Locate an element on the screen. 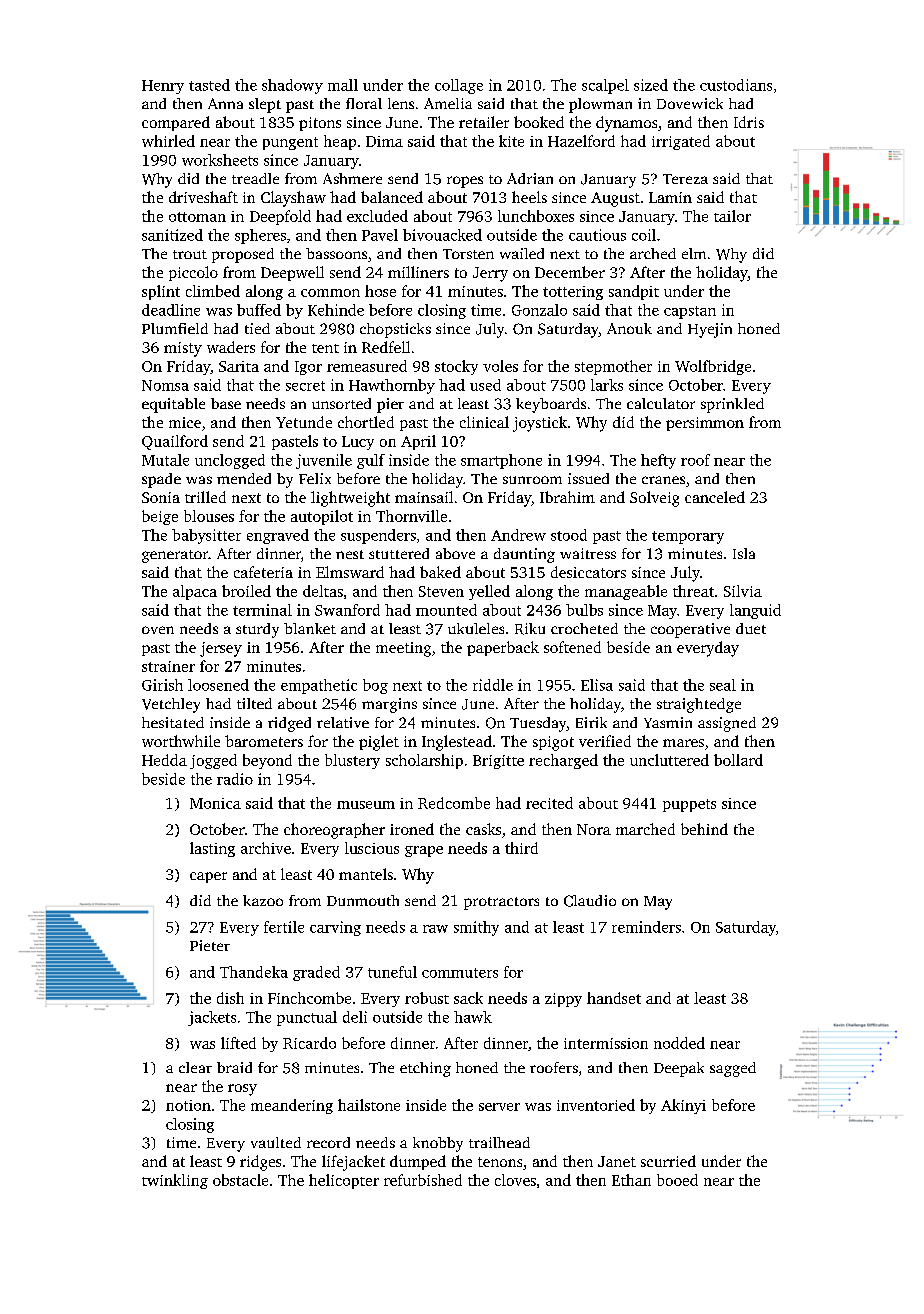 The image size is (924, 1314). autopilot is located at coordinates (322, 517).
